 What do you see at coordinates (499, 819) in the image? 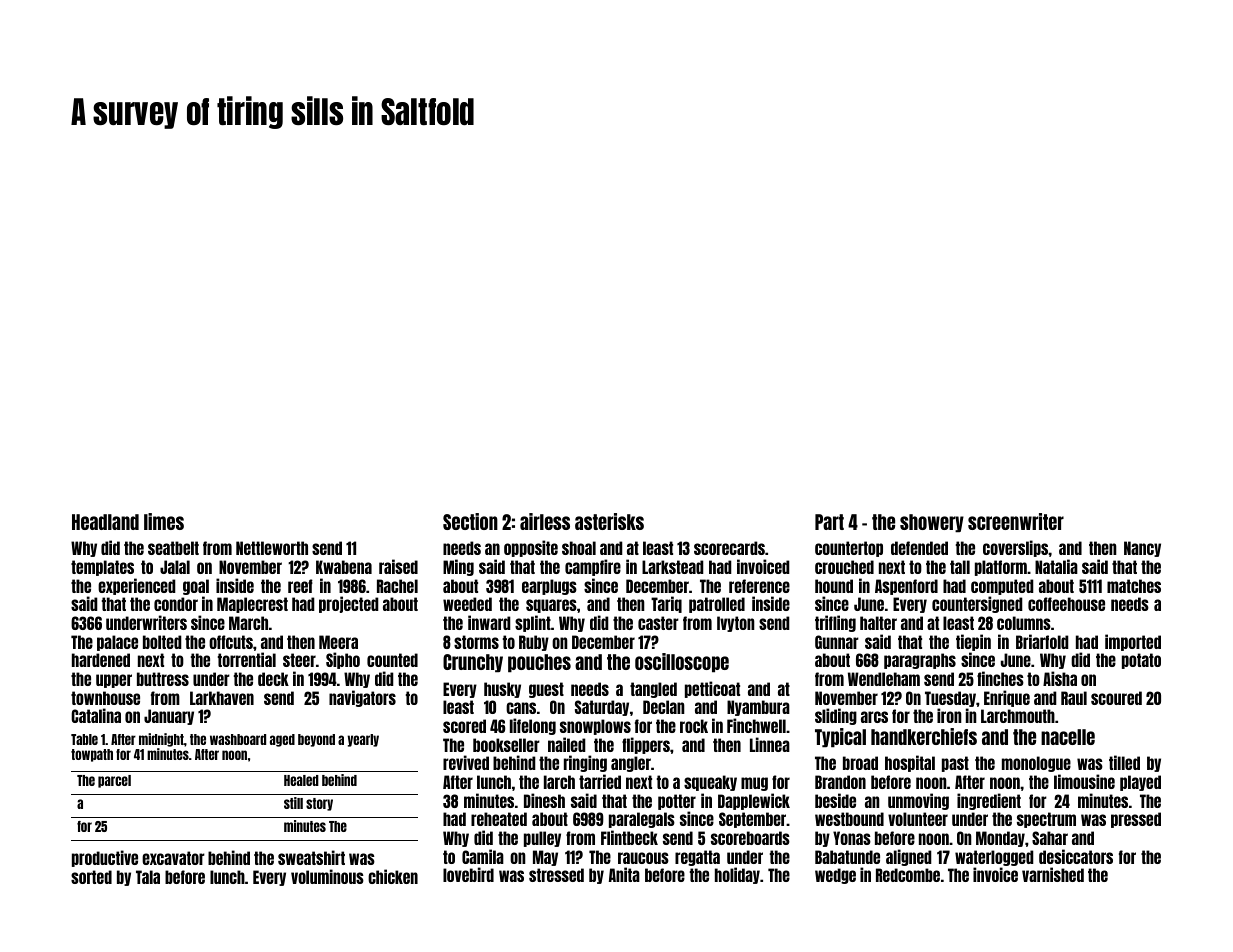
I see `reheated` at bounding box center [499, 819].
